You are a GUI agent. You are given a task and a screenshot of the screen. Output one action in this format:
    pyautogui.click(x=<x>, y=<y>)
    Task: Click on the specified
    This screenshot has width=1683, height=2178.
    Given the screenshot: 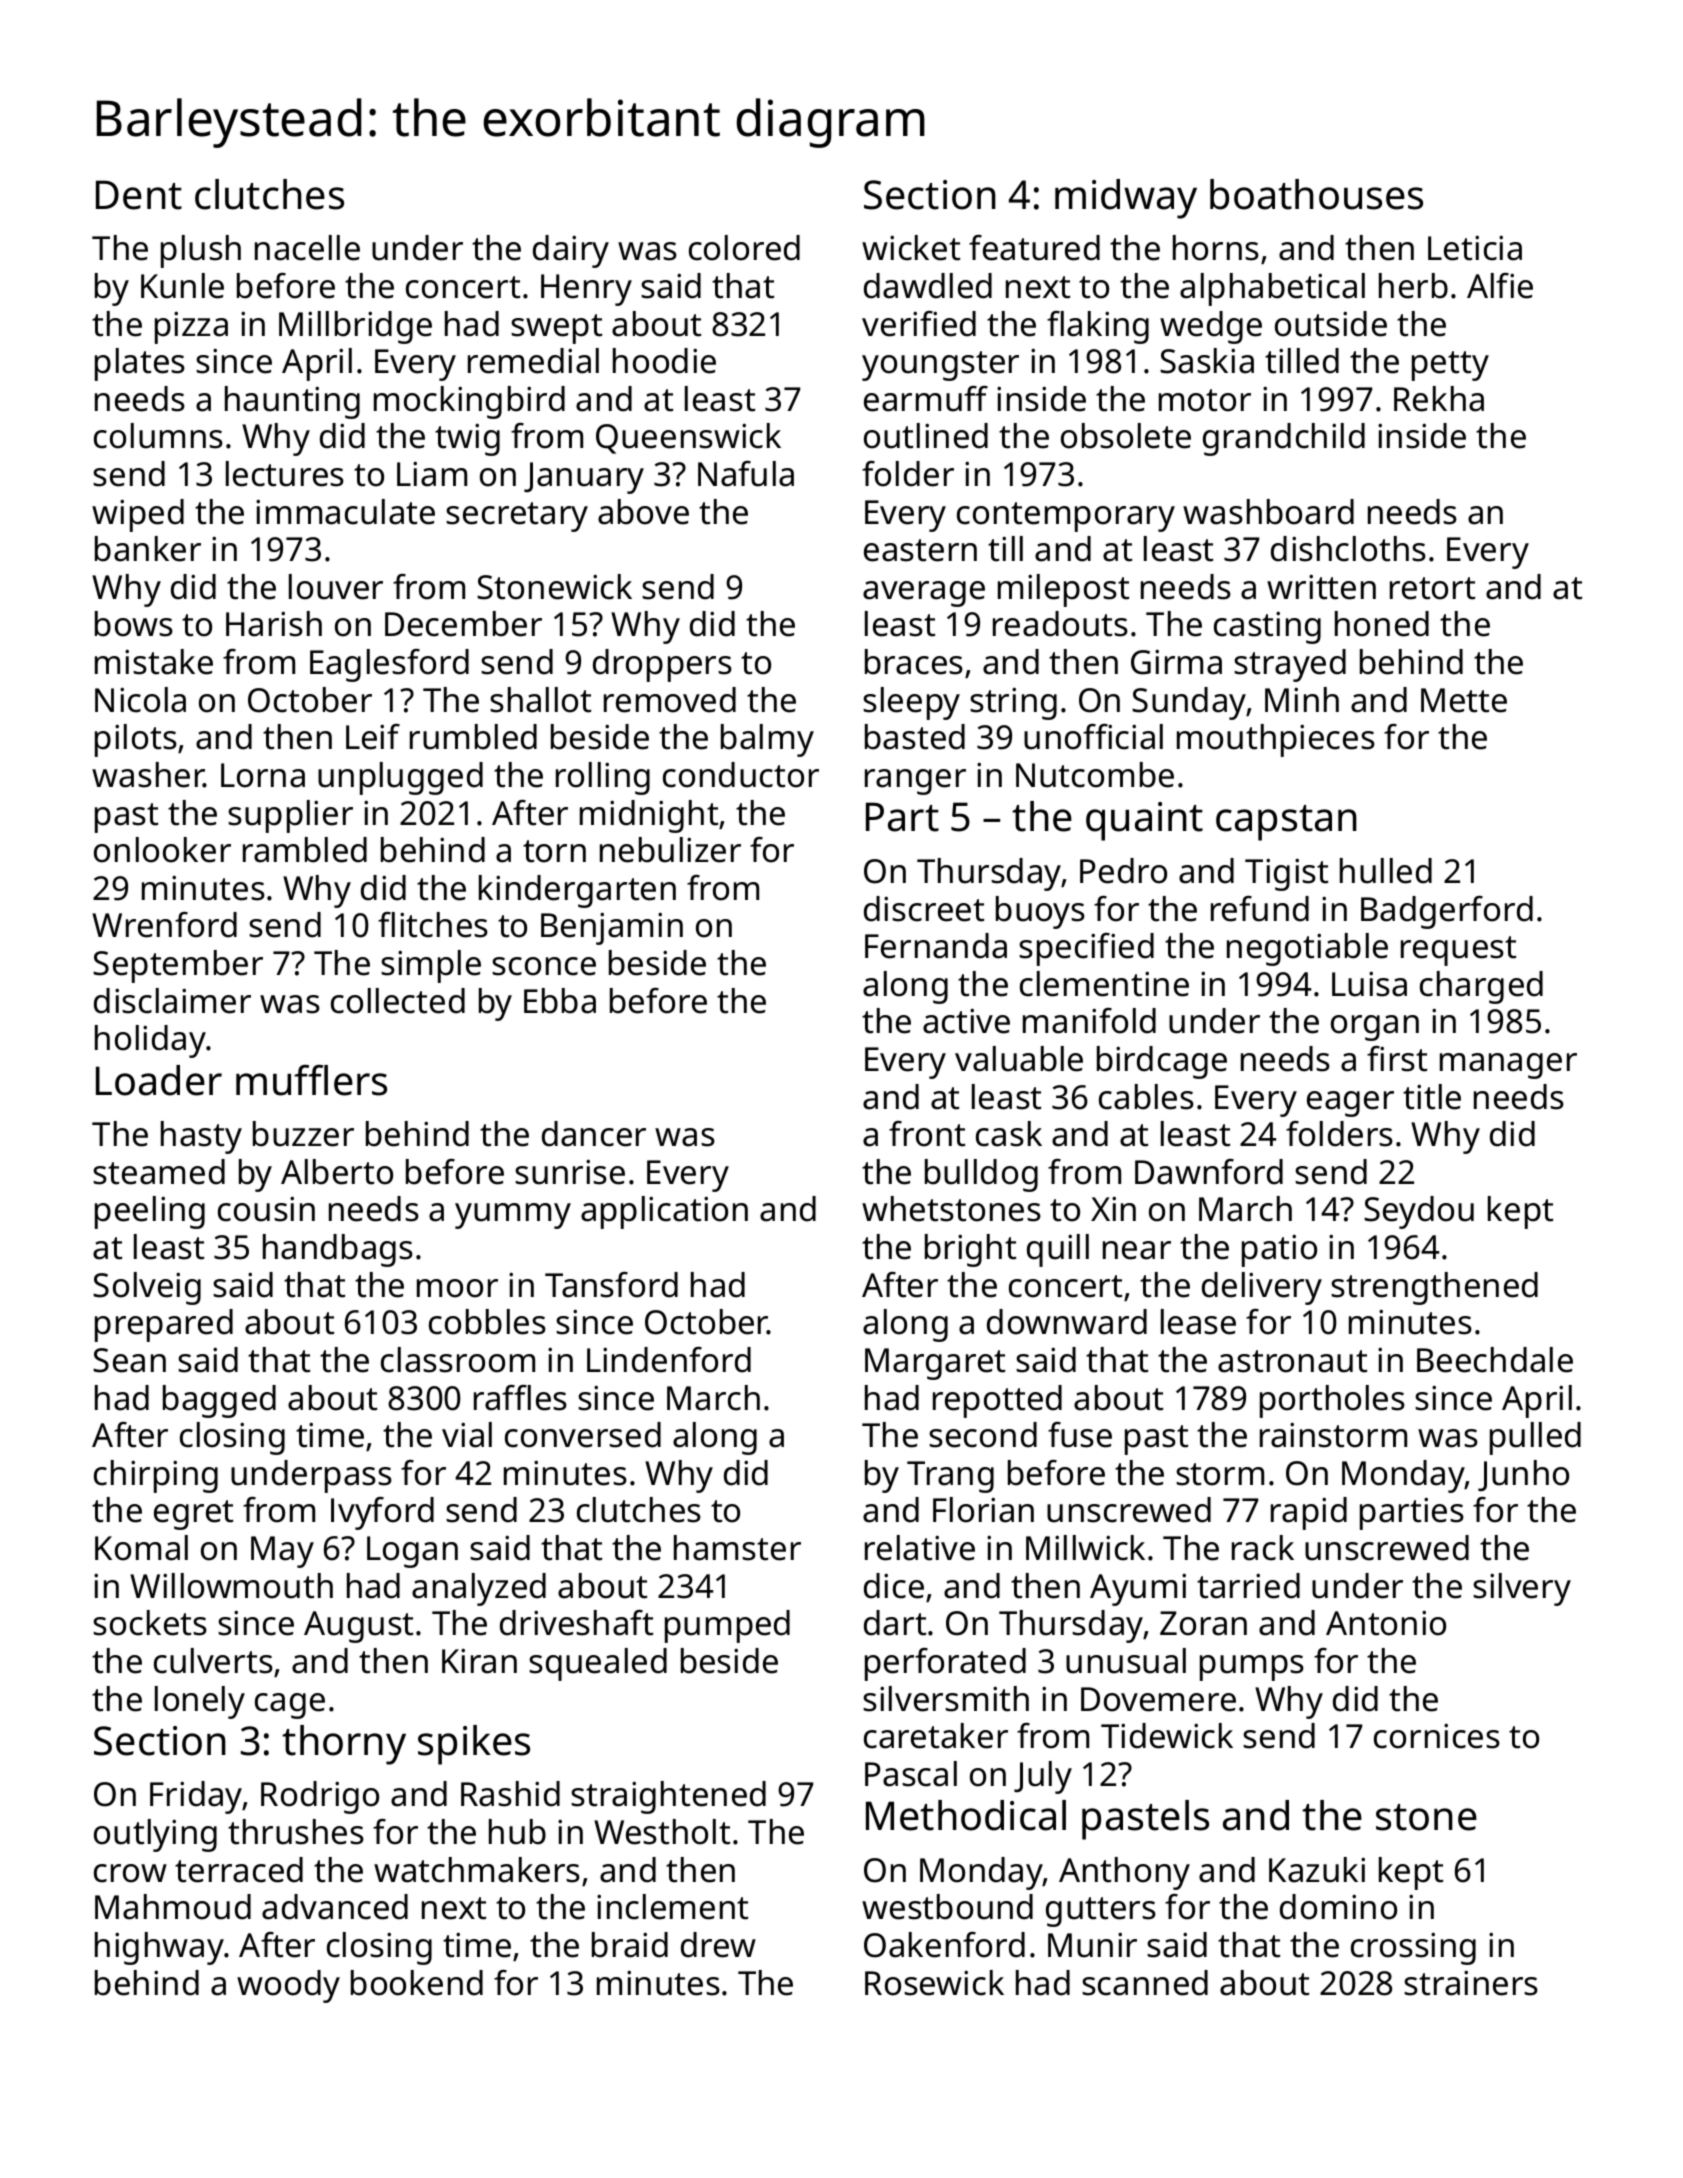 What is the action you would take?
    pyautogui.click(x=1086, y=949)
